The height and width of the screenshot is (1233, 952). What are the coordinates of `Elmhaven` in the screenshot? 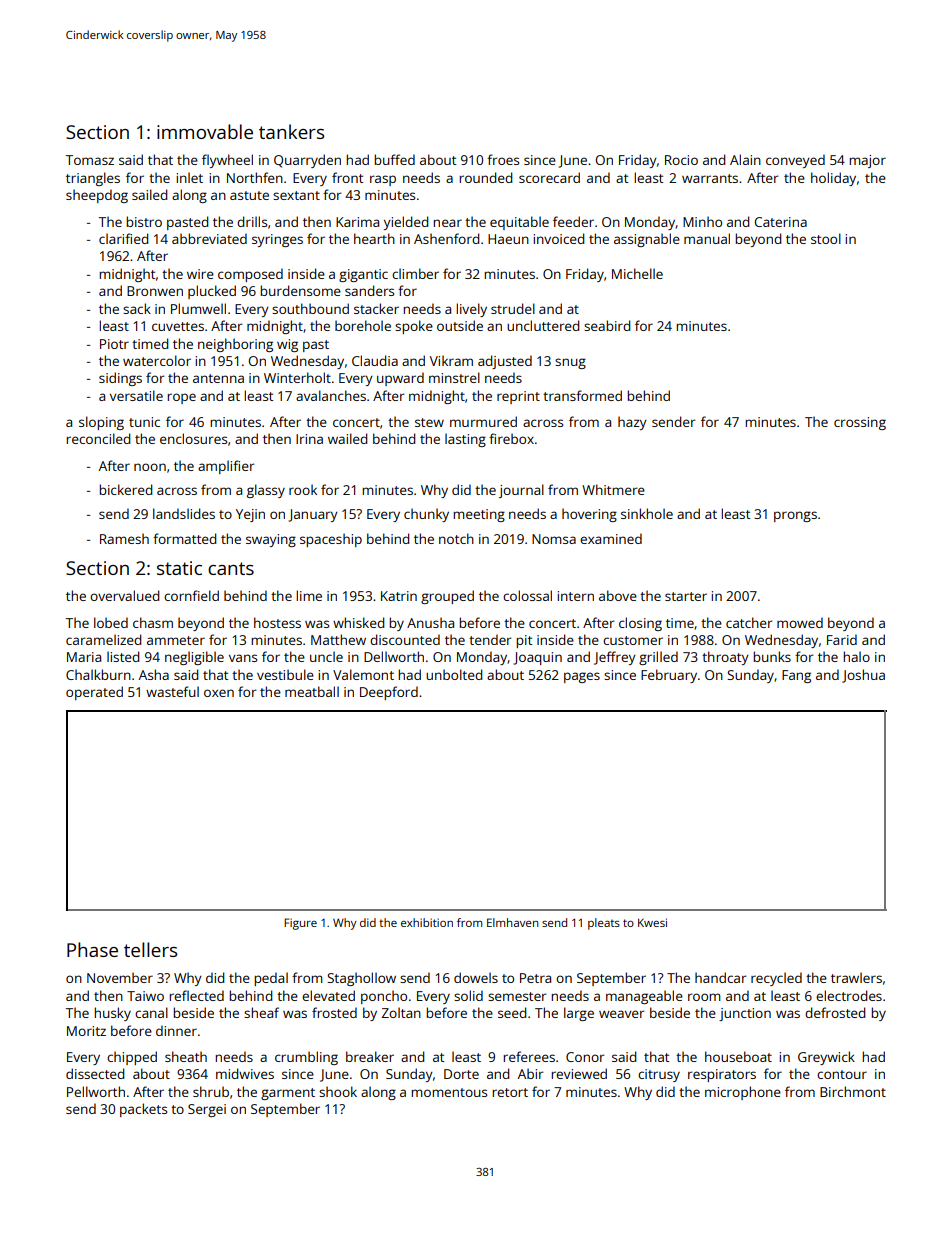 It's located at (512, 922).
